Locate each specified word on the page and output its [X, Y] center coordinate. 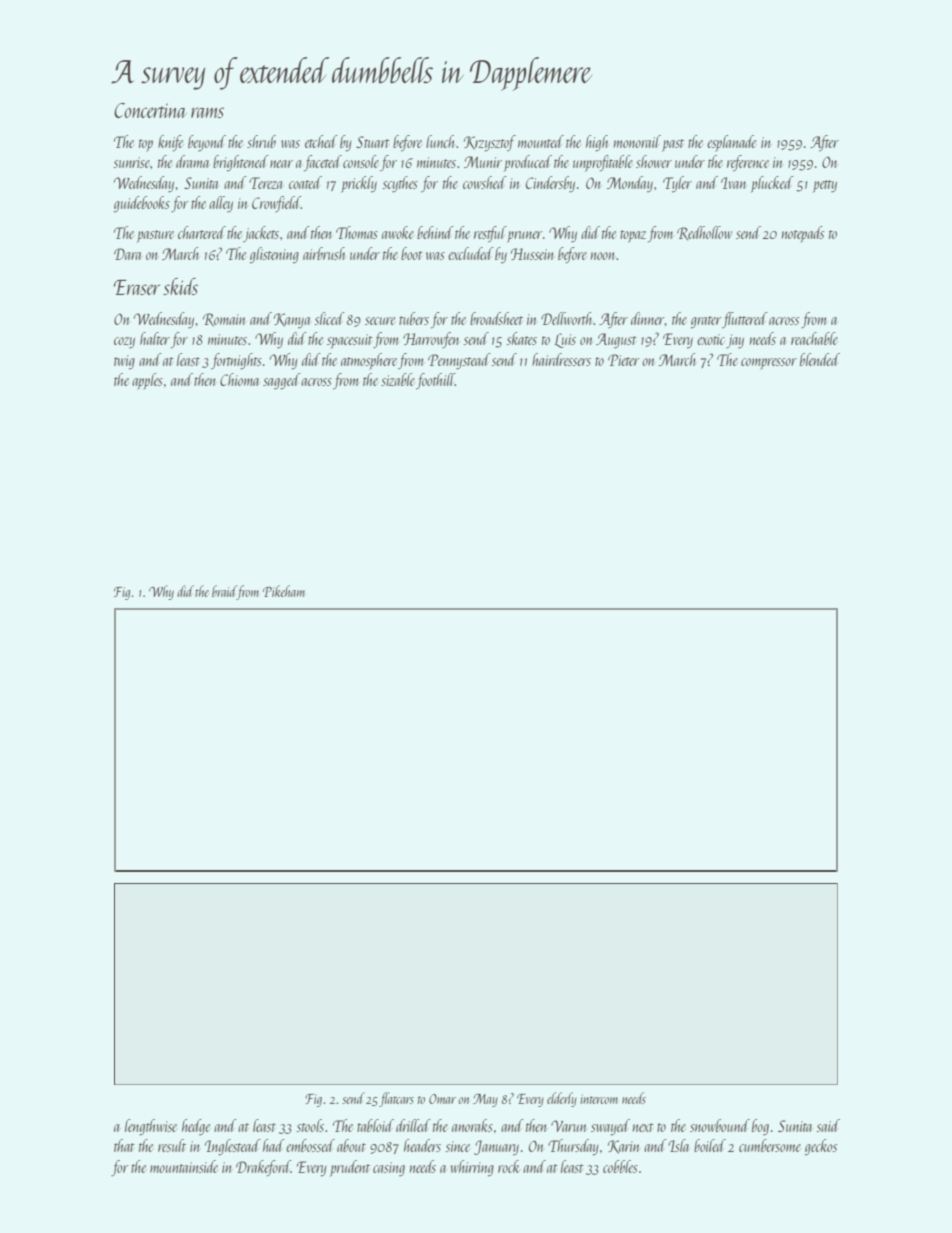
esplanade [731, 143]
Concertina [150, 110]
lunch [440, 141]
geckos [821, 1147]
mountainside [184, 1166]
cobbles [620, 1166]
